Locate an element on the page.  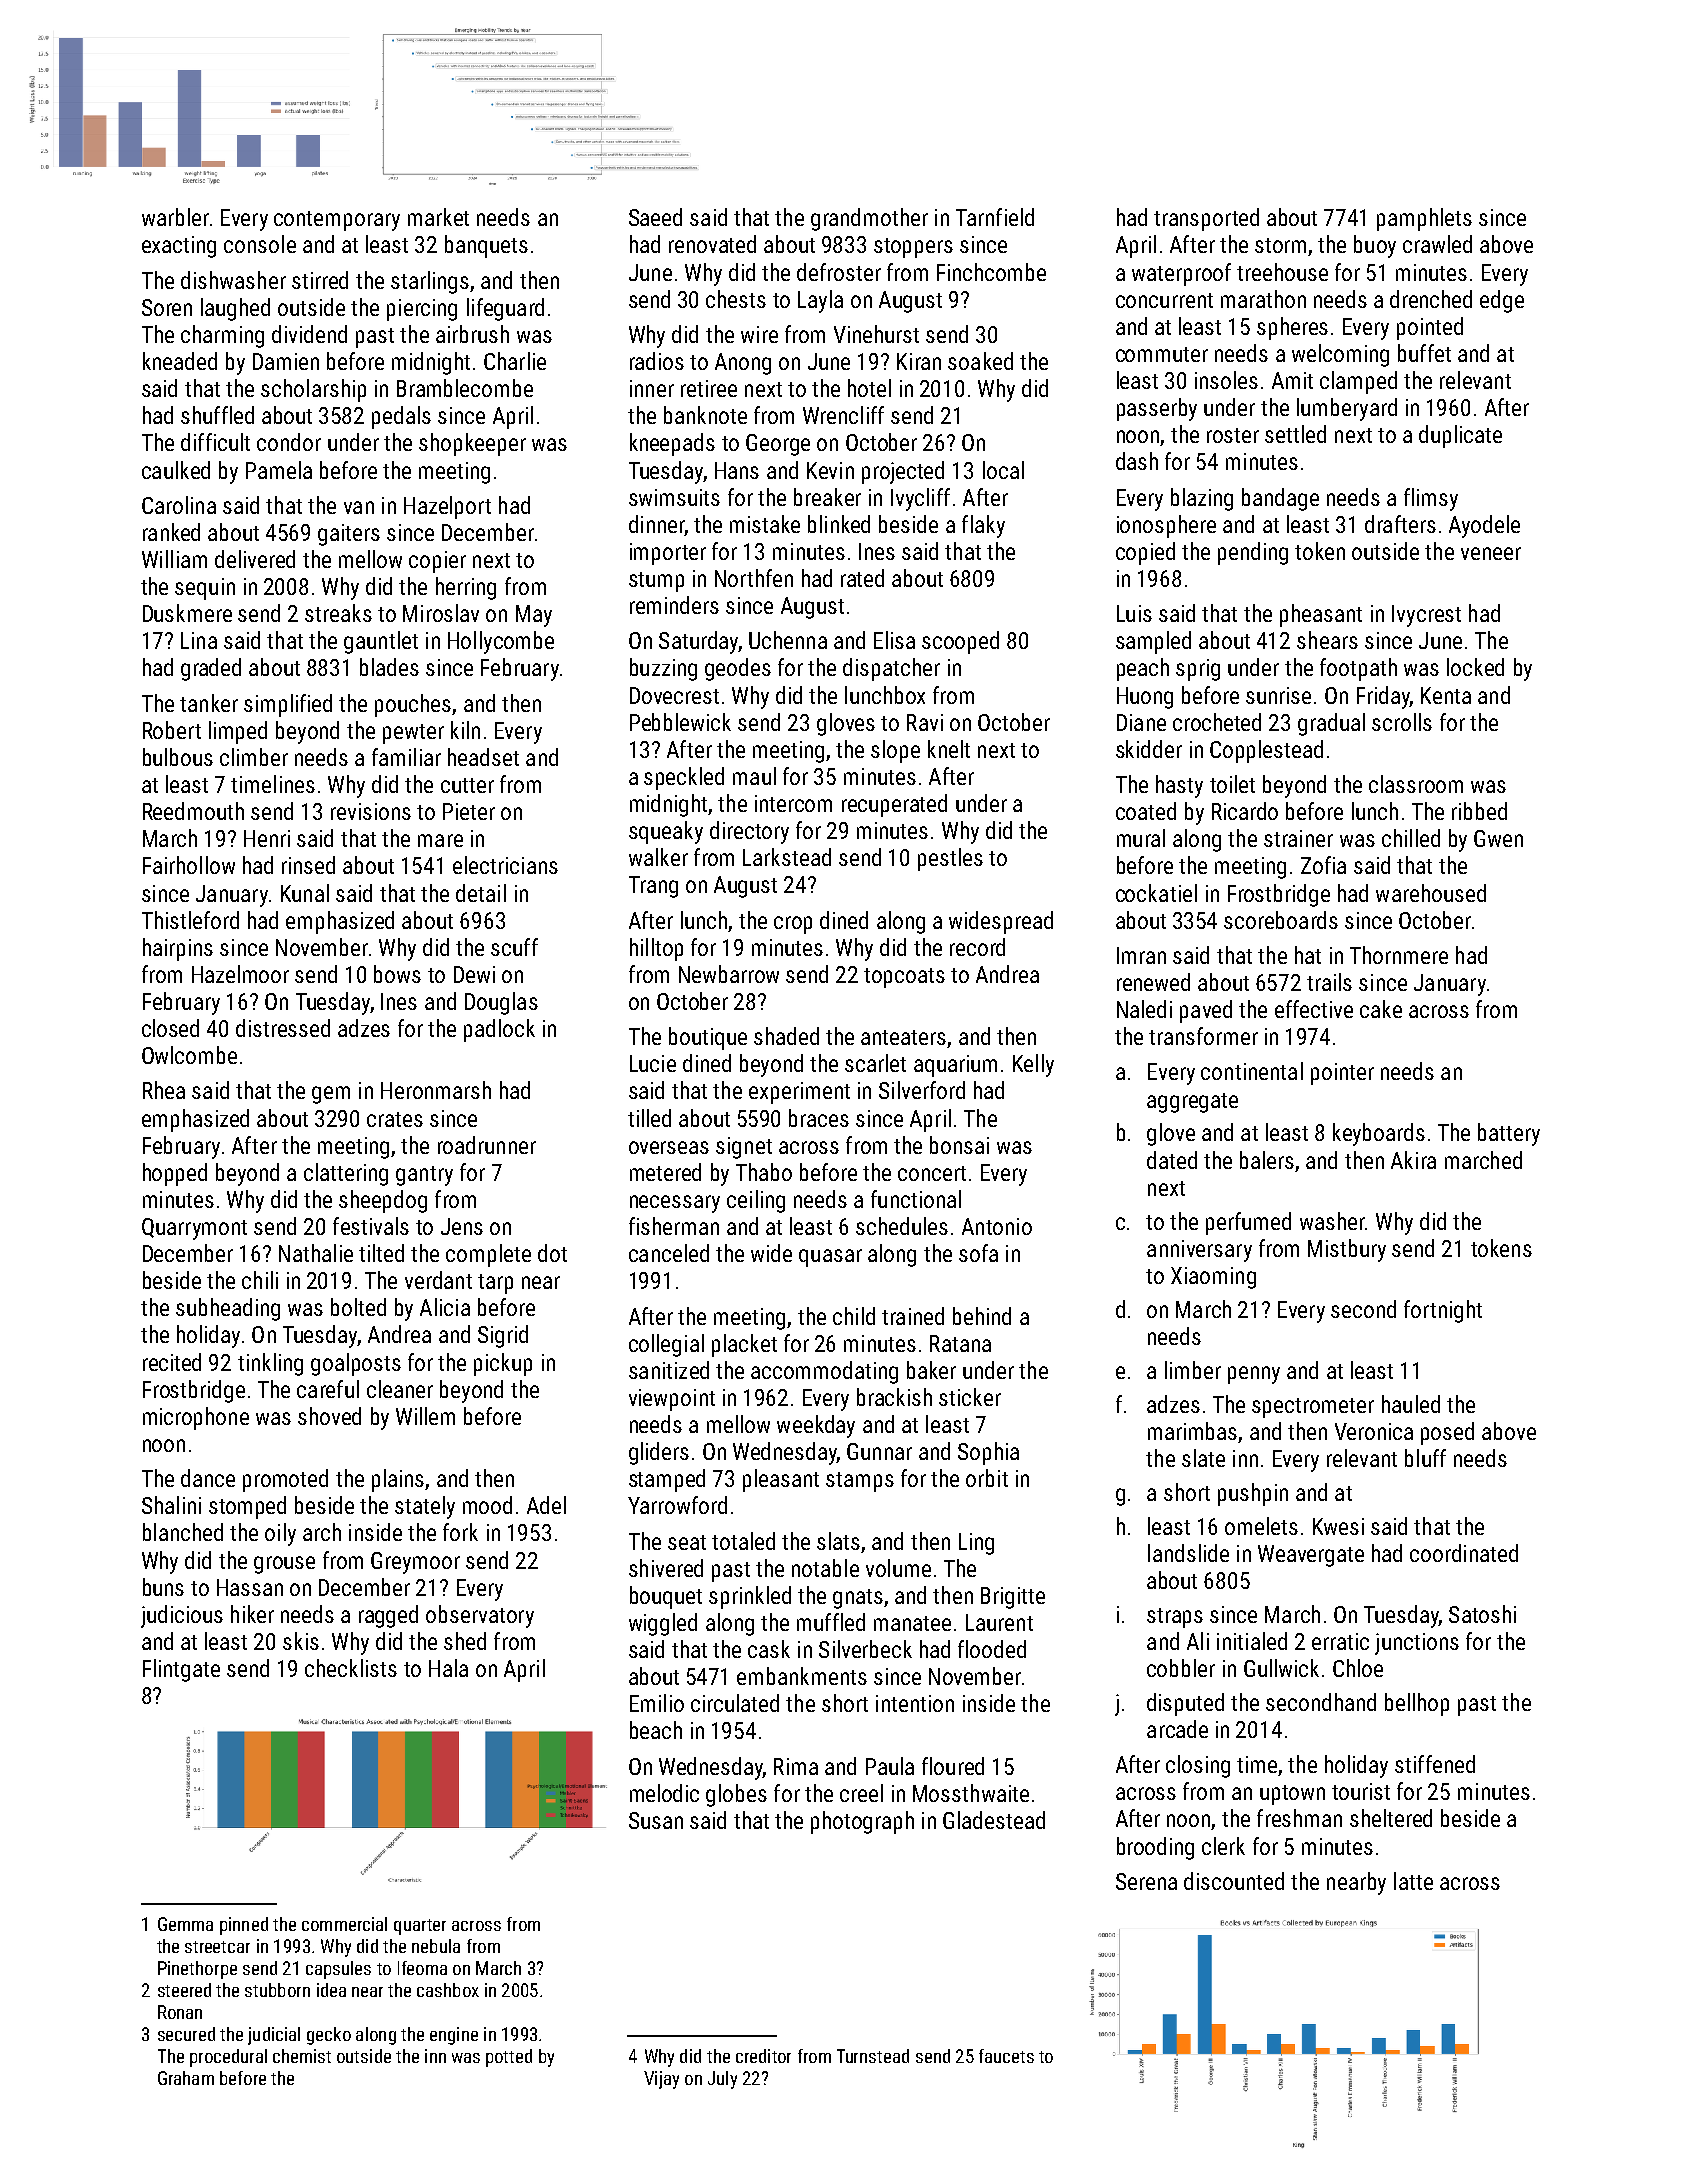
Weavergate is located at coordinates (1311, 1556).
